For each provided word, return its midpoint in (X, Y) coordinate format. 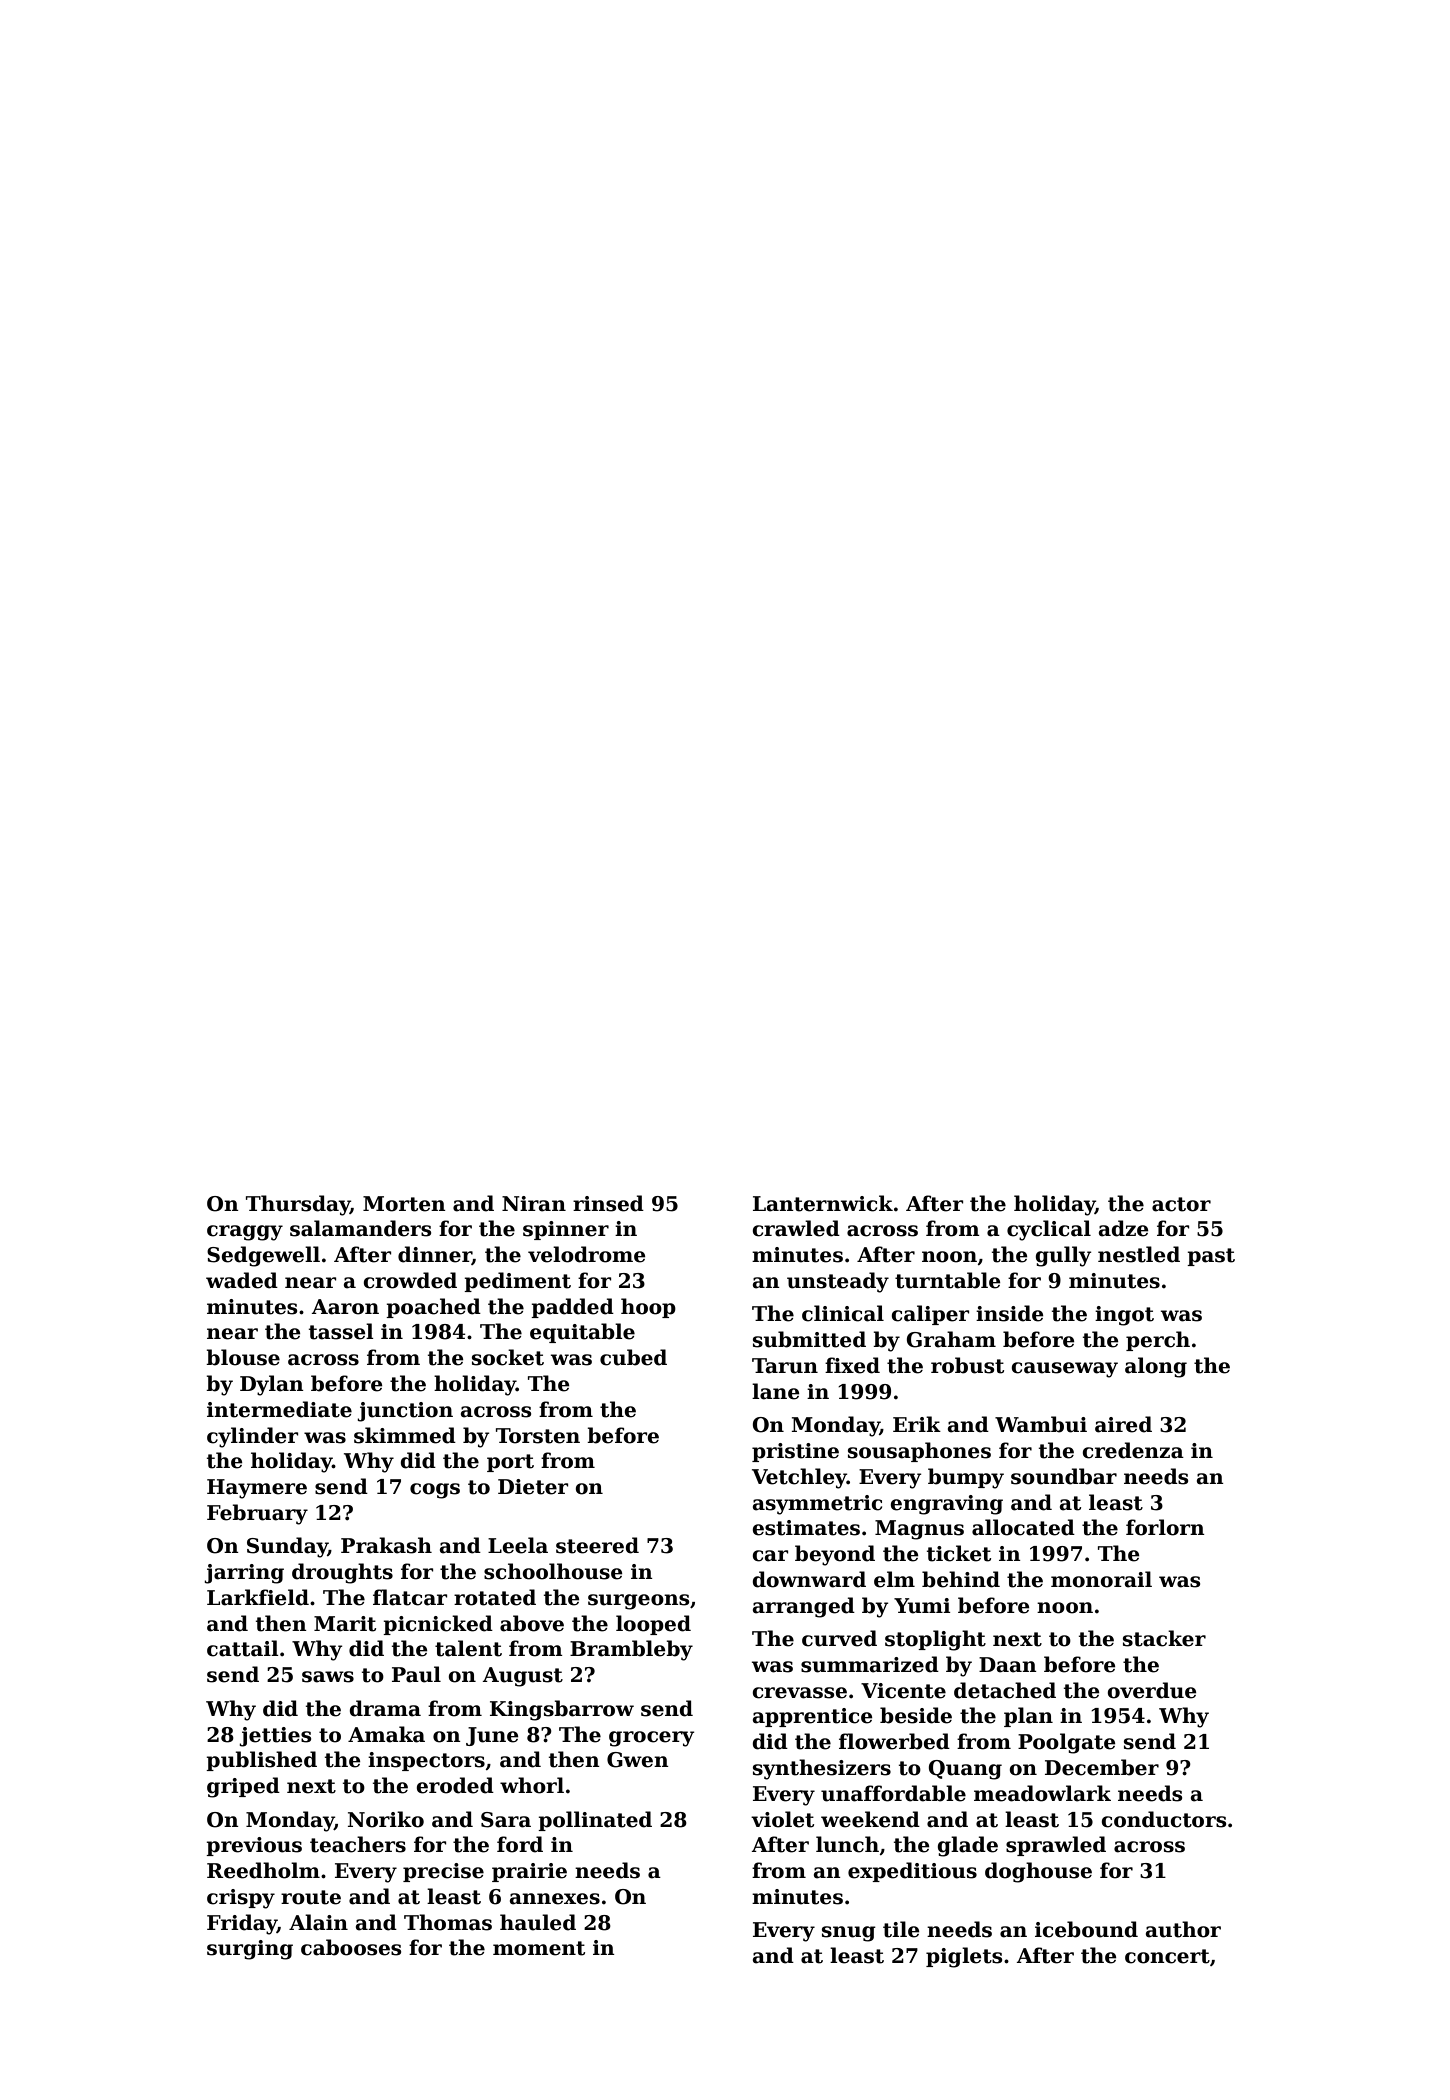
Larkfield (258, 1597)
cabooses (351, 1947)
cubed (633, 1357)
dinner (435, 1255)
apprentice (813, 1717)
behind (961, 1579)
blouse (243, 1357)
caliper (930, 1315)
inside (1010, 1313)
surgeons (638, 1602)
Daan (1008, 1665)
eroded (455, 1785)
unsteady (838, 1282)
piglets (964, 1957)
